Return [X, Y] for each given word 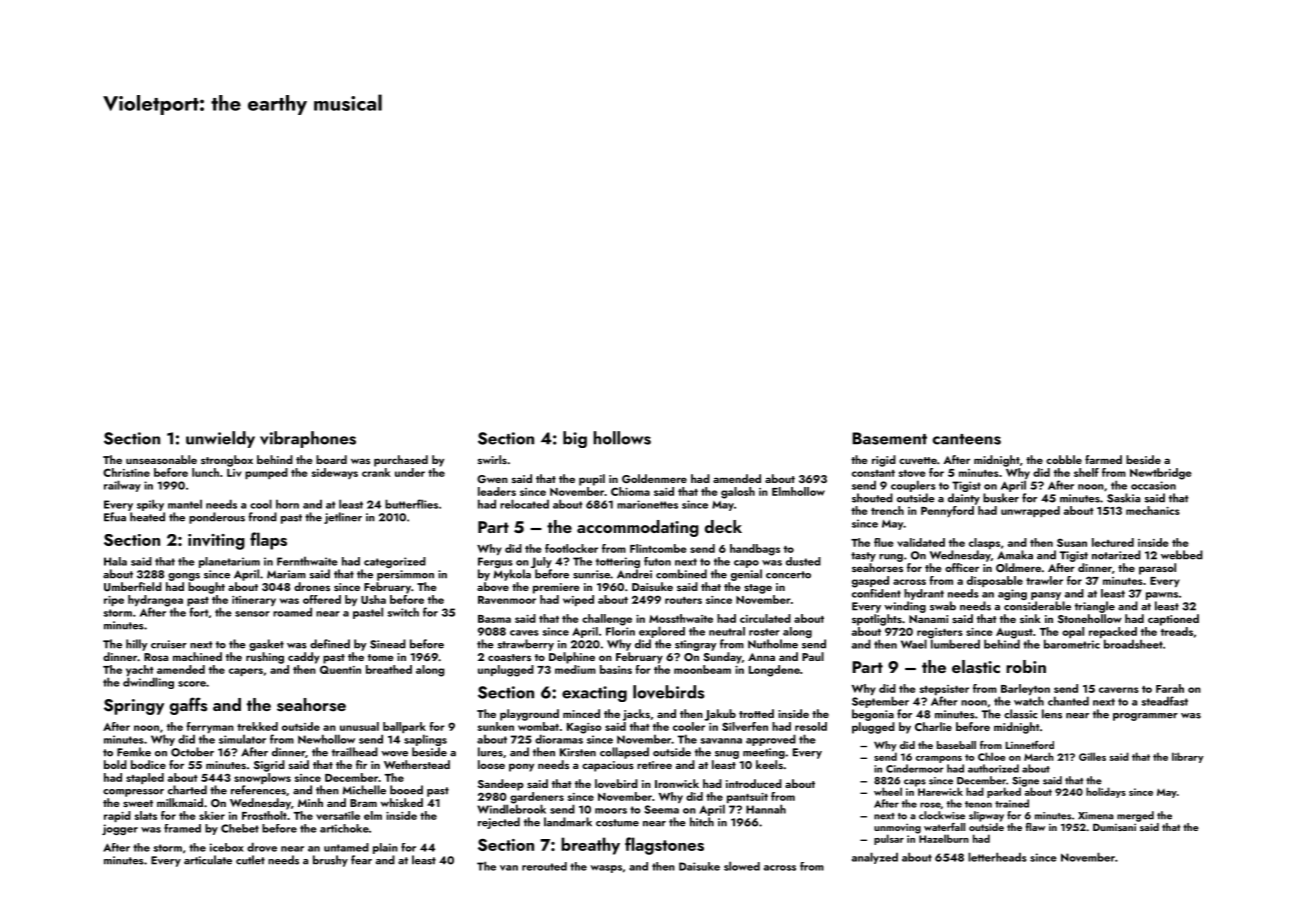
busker [1001, 498]
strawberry [525, 645]
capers [246, 672]
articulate [208, 860]
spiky [150, 505]
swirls [492, 459]
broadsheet [1133, 644]
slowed [742, 866]
